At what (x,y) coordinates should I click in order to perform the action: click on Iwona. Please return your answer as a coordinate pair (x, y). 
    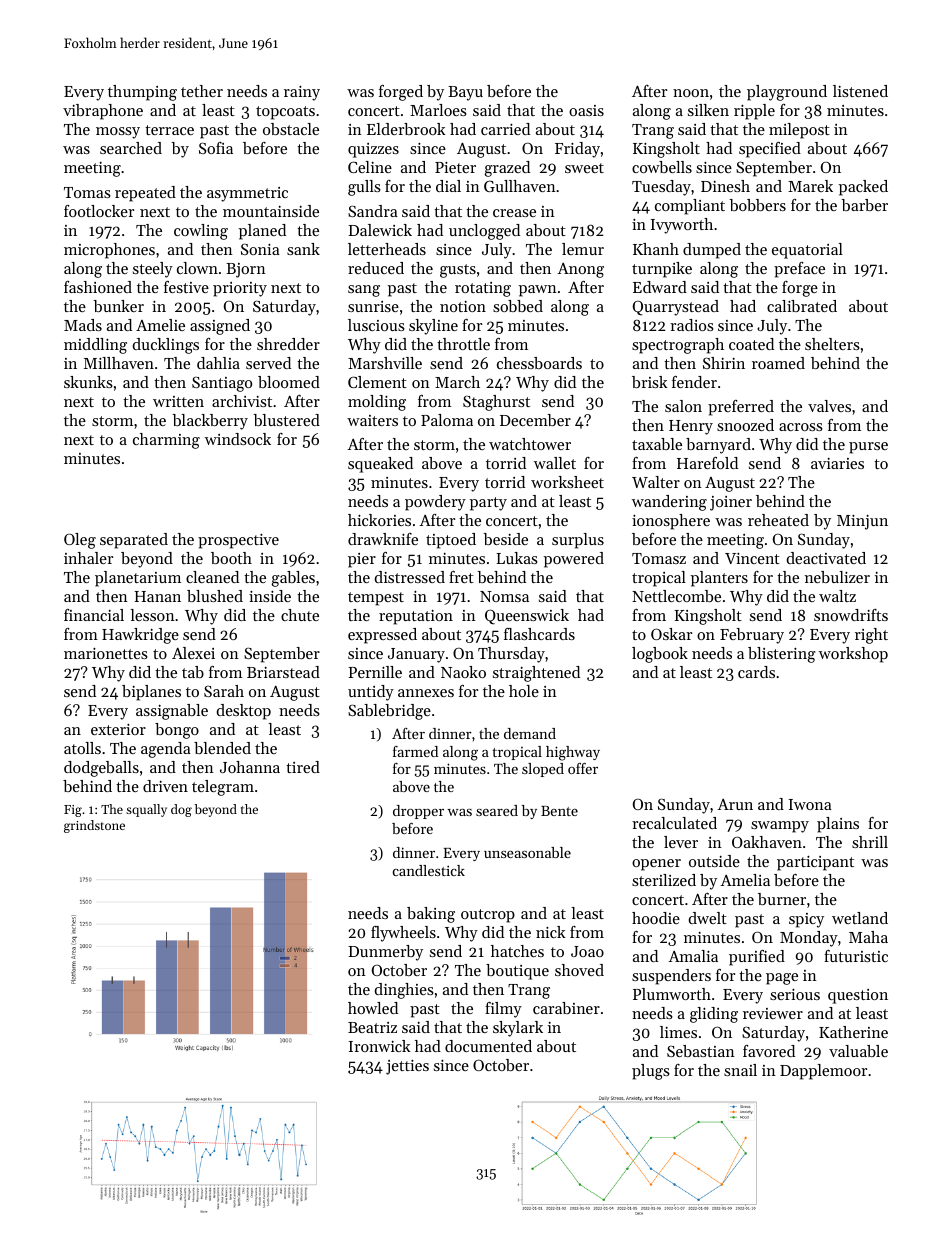
    Looking at the image, I should click on (810, 804).
